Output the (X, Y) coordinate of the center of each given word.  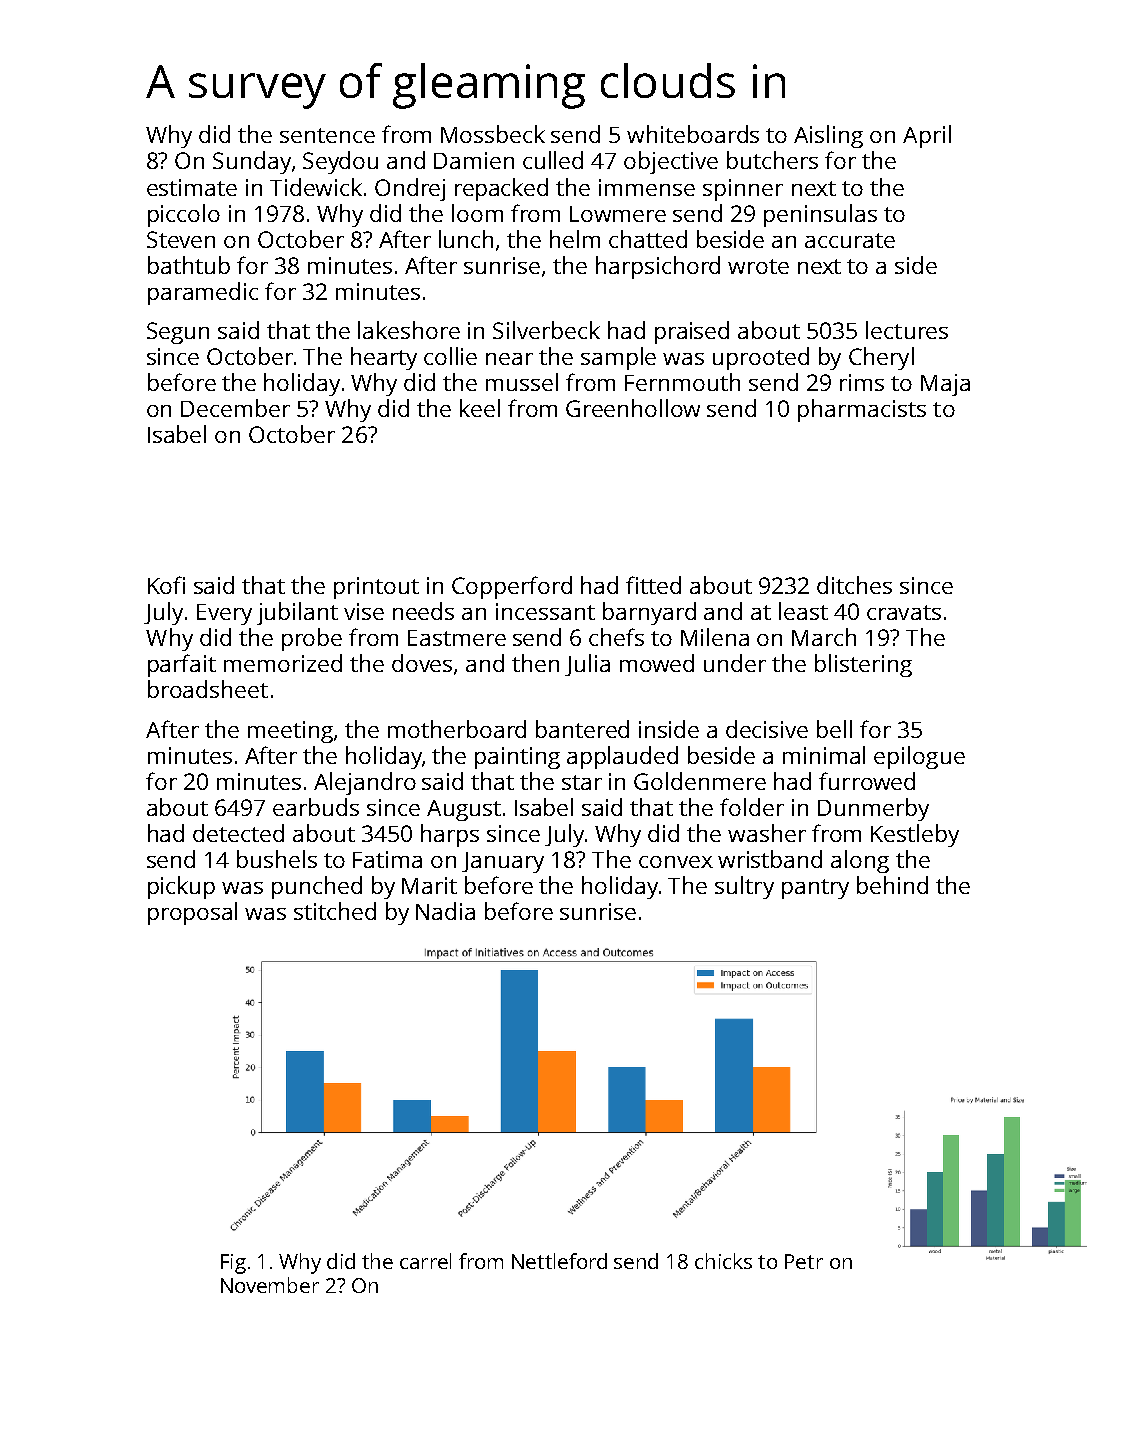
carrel (425, 1261)
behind (892, 885)
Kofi (166, 585)
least (803, 611)
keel (480, 408)
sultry (744, 887)
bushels (277, 859)
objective (671, 162)
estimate (192, 187)
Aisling (828, 136)
